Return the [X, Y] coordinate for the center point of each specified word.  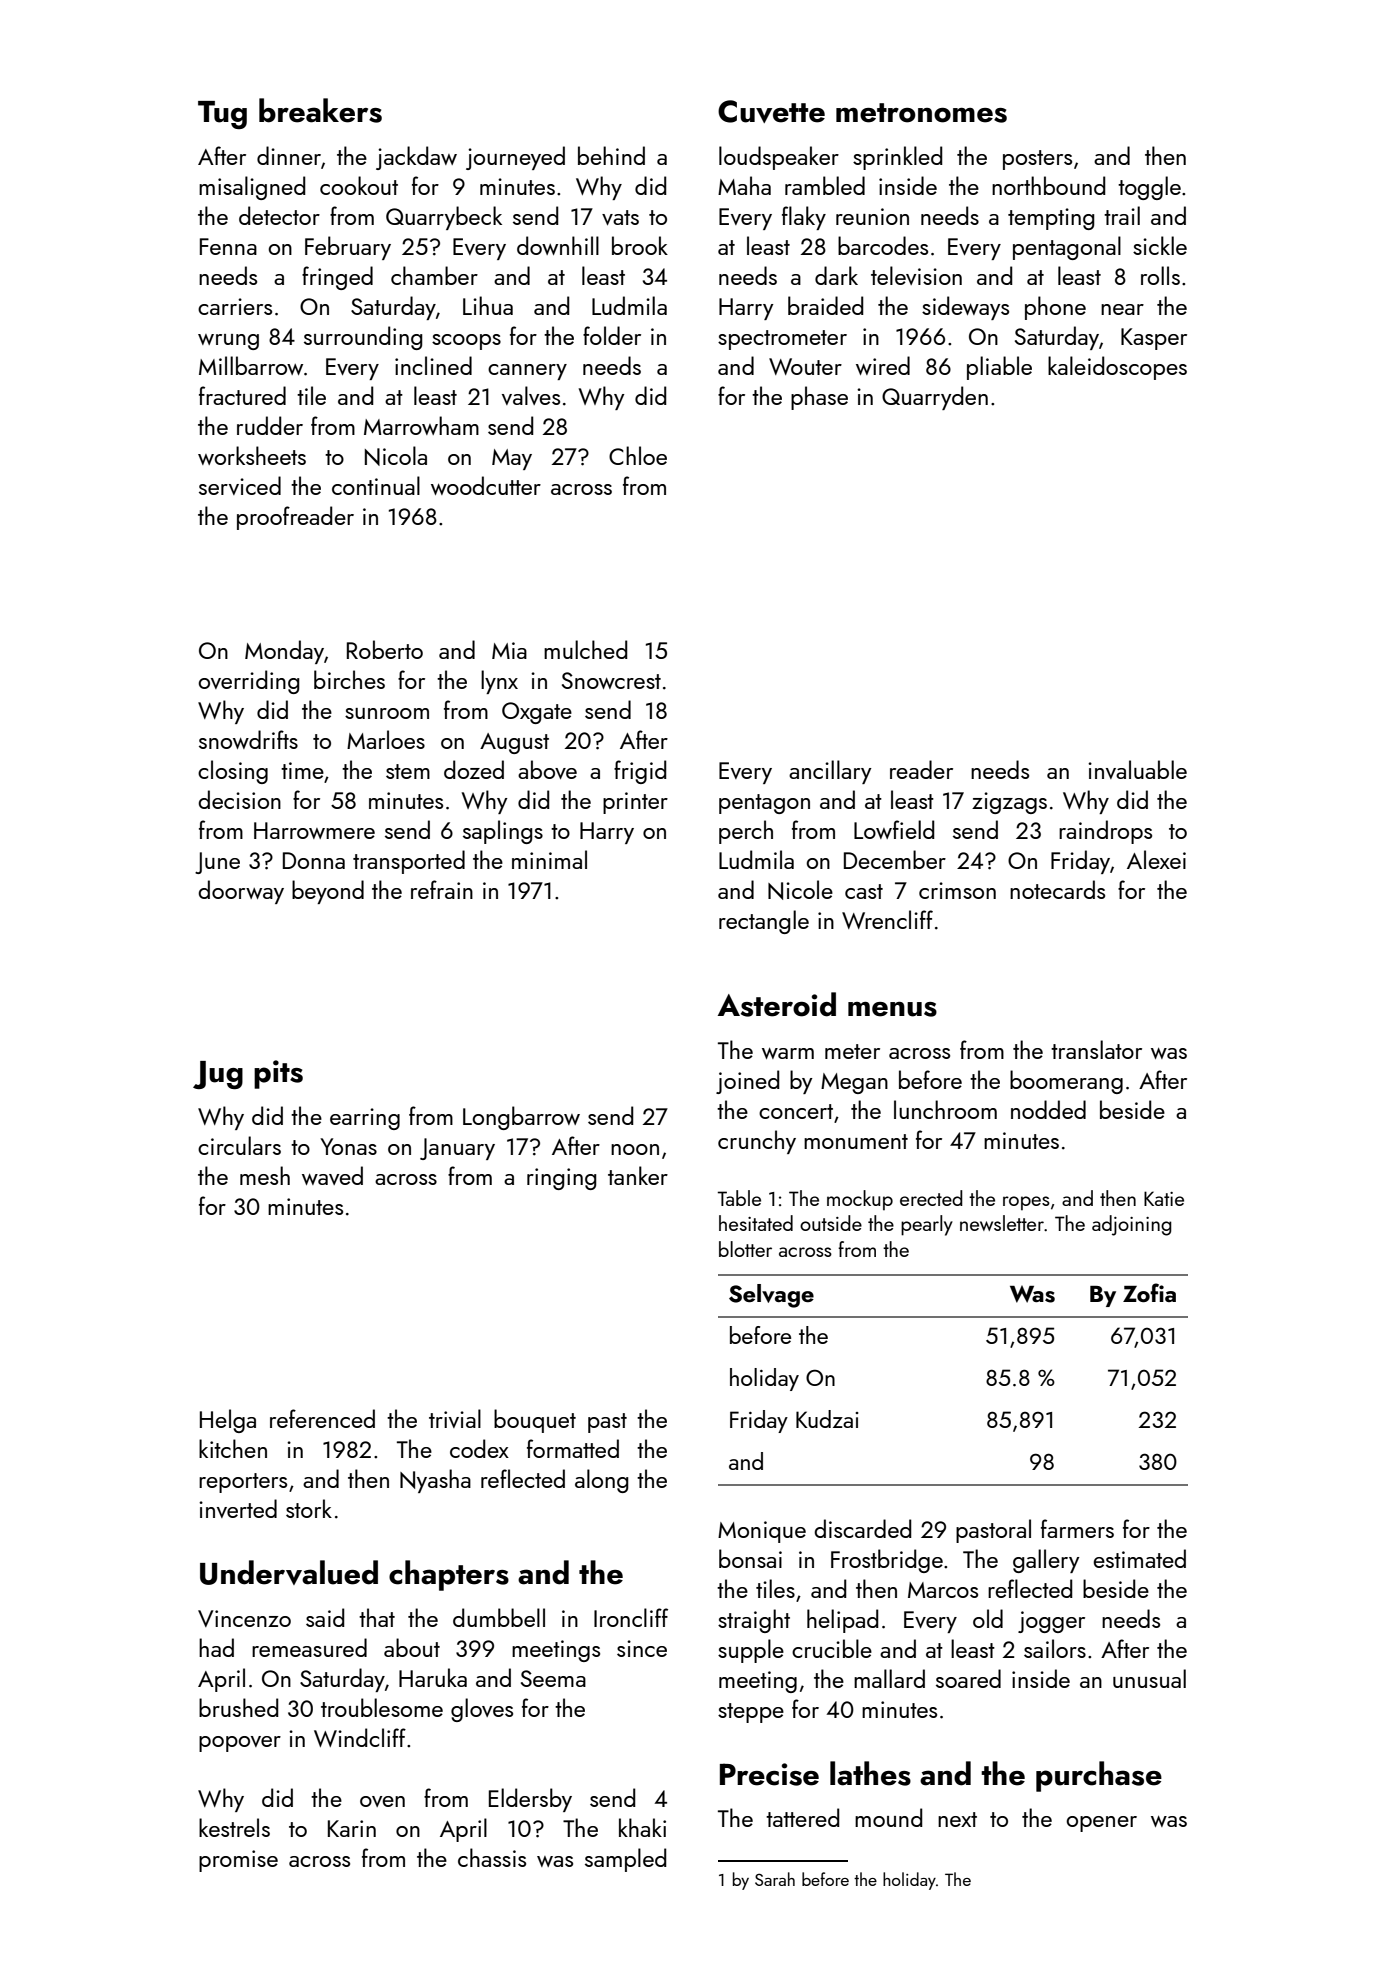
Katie [1164, 1198]
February [348, 248]
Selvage [771, 1296]
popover [240, 1744]
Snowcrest [611, 680]
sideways [965, 308]
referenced [322, 1418]
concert [796, 1111]
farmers [1077, 1528]
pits [278, 1074]
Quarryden [935, 398]
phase [819, 398]
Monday [284, 652]
